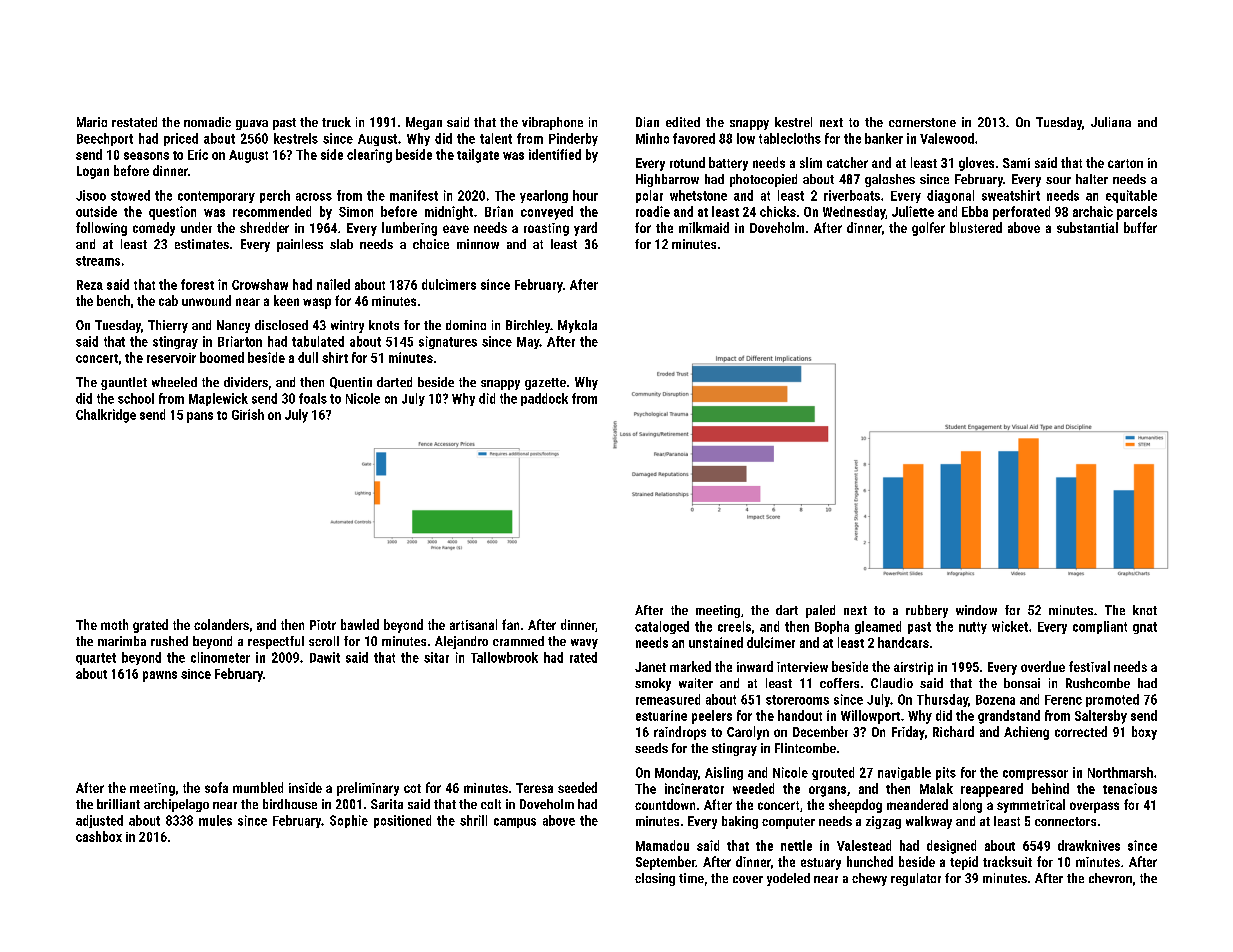  Describe the element at coordinates (248, 414) in the image. I see `Girish` at that location.
